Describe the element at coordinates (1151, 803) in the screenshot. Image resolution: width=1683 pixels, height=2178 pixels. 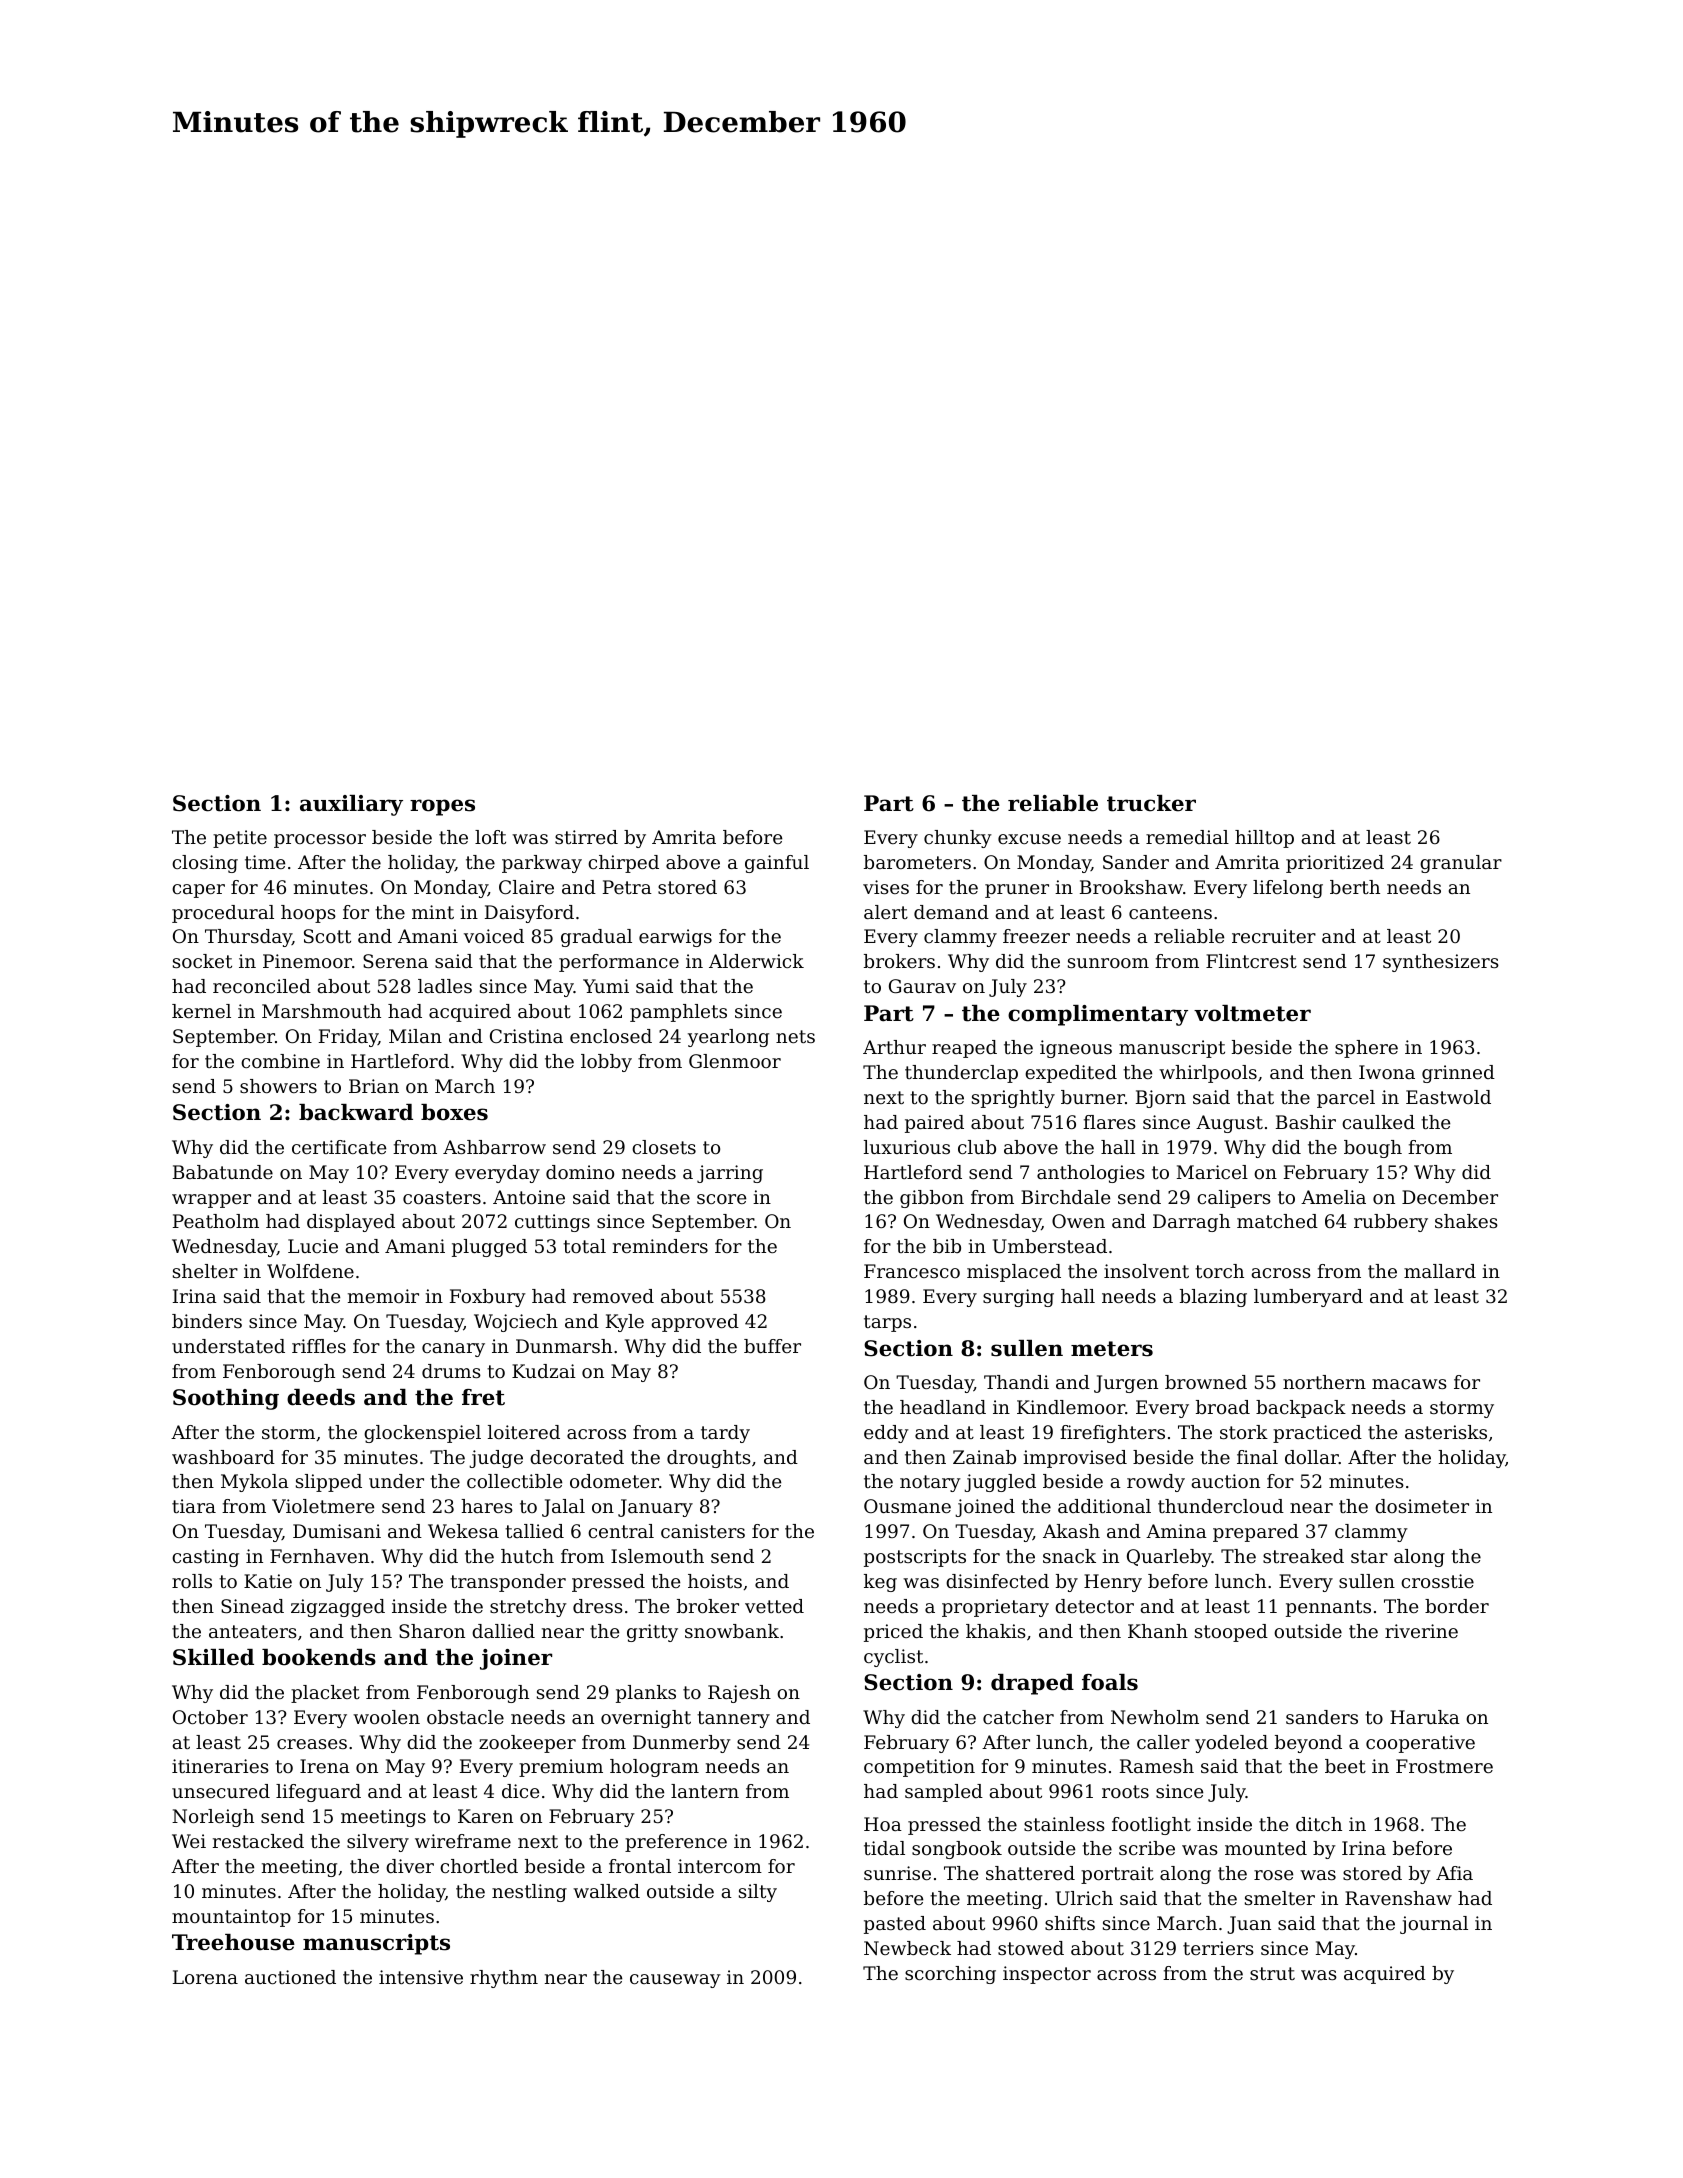
I see `trucker` at that location.
